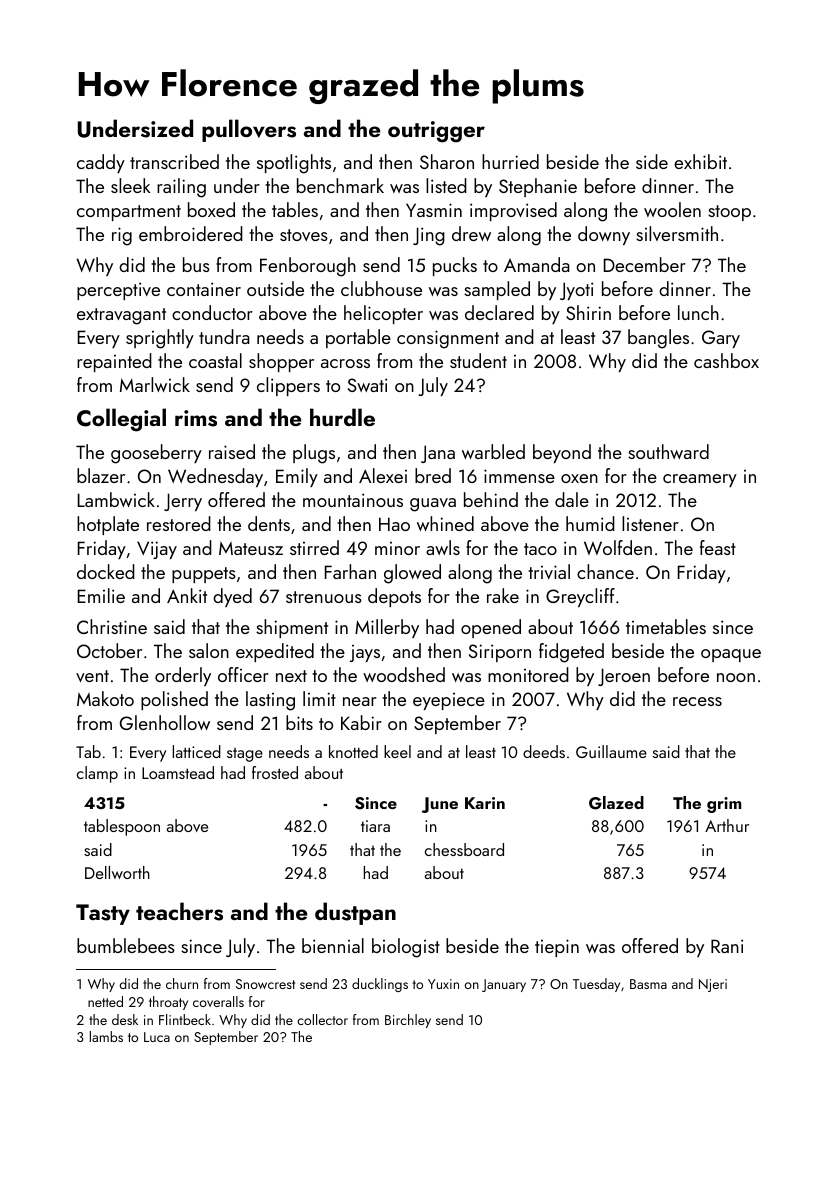 The image size is (840, 1191). What do you see at coordinates (429, 236) in the document?
I see `Jing` at bounding box center [429, 236].
